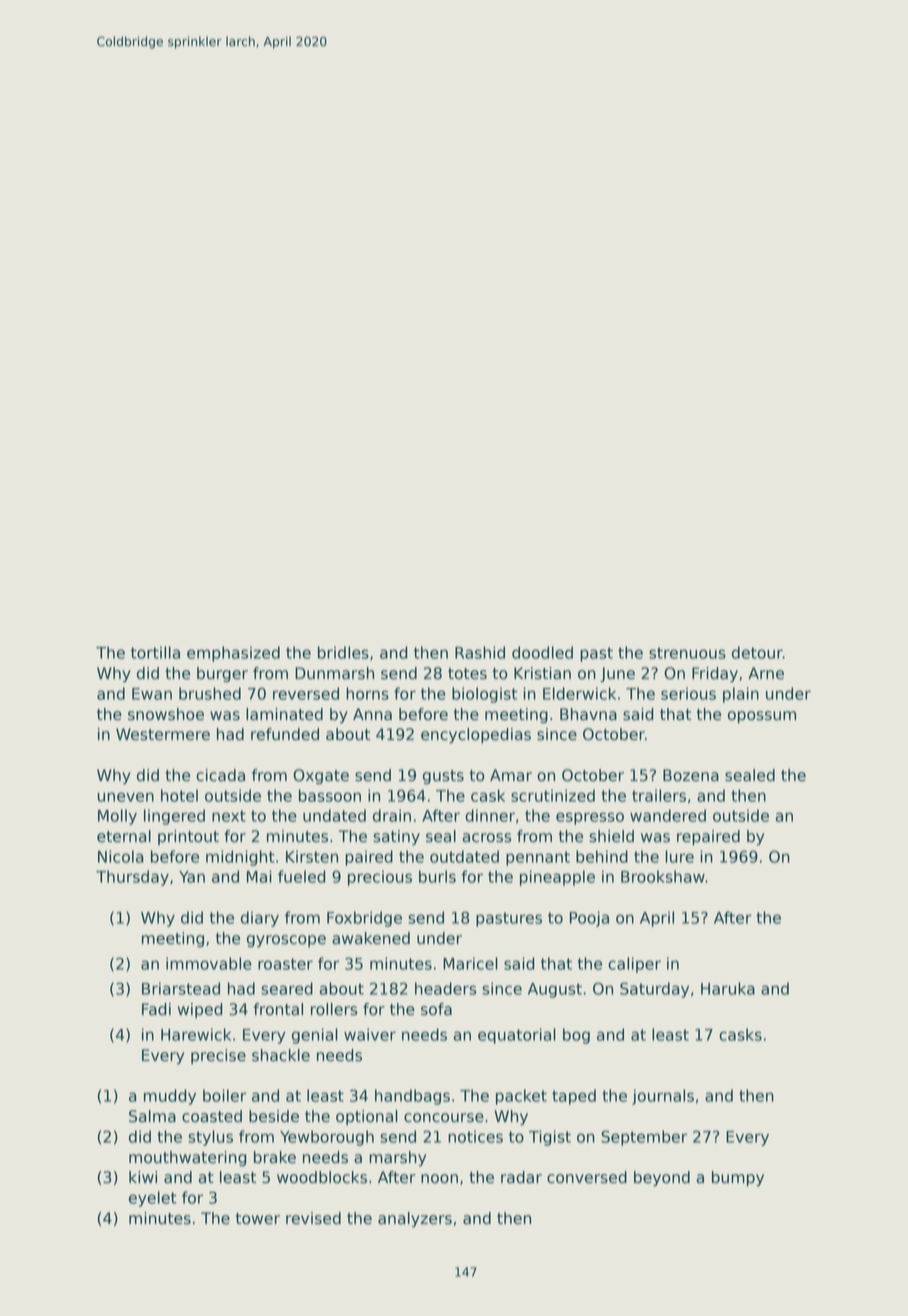  I want to click on beyond, so click(662, 1179).
